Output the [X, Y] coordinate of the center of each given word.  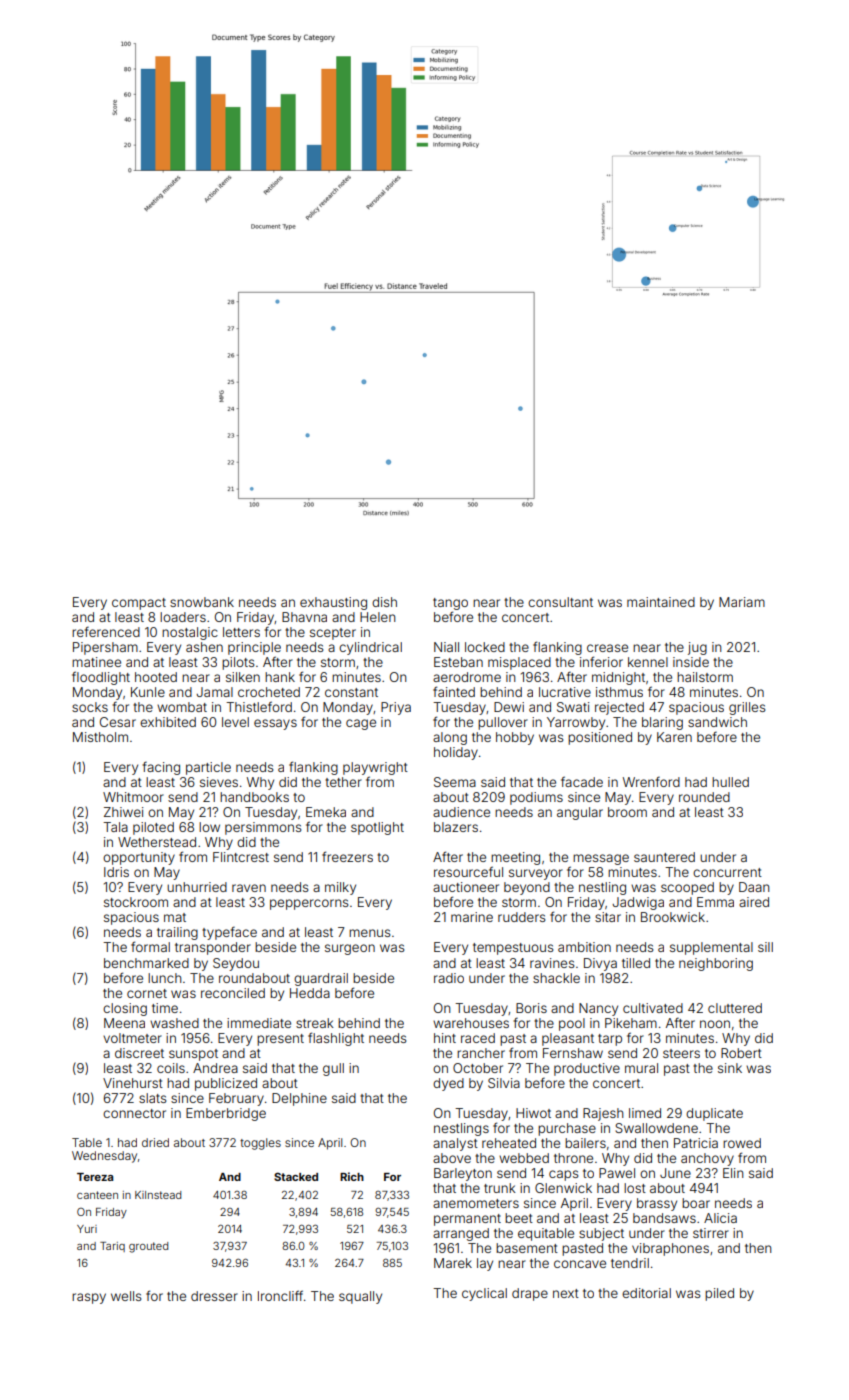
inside [691, 662]
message [601, 859]
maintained [661, 602]
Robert [741, 1053]
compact [139, 604]
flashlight [336, 1039]
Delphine [299, 1099]
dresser [214, 1296]
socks [90, 707]
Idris [116, 872]
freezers [347, 856]
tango [450, 604]
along [450, 738]
